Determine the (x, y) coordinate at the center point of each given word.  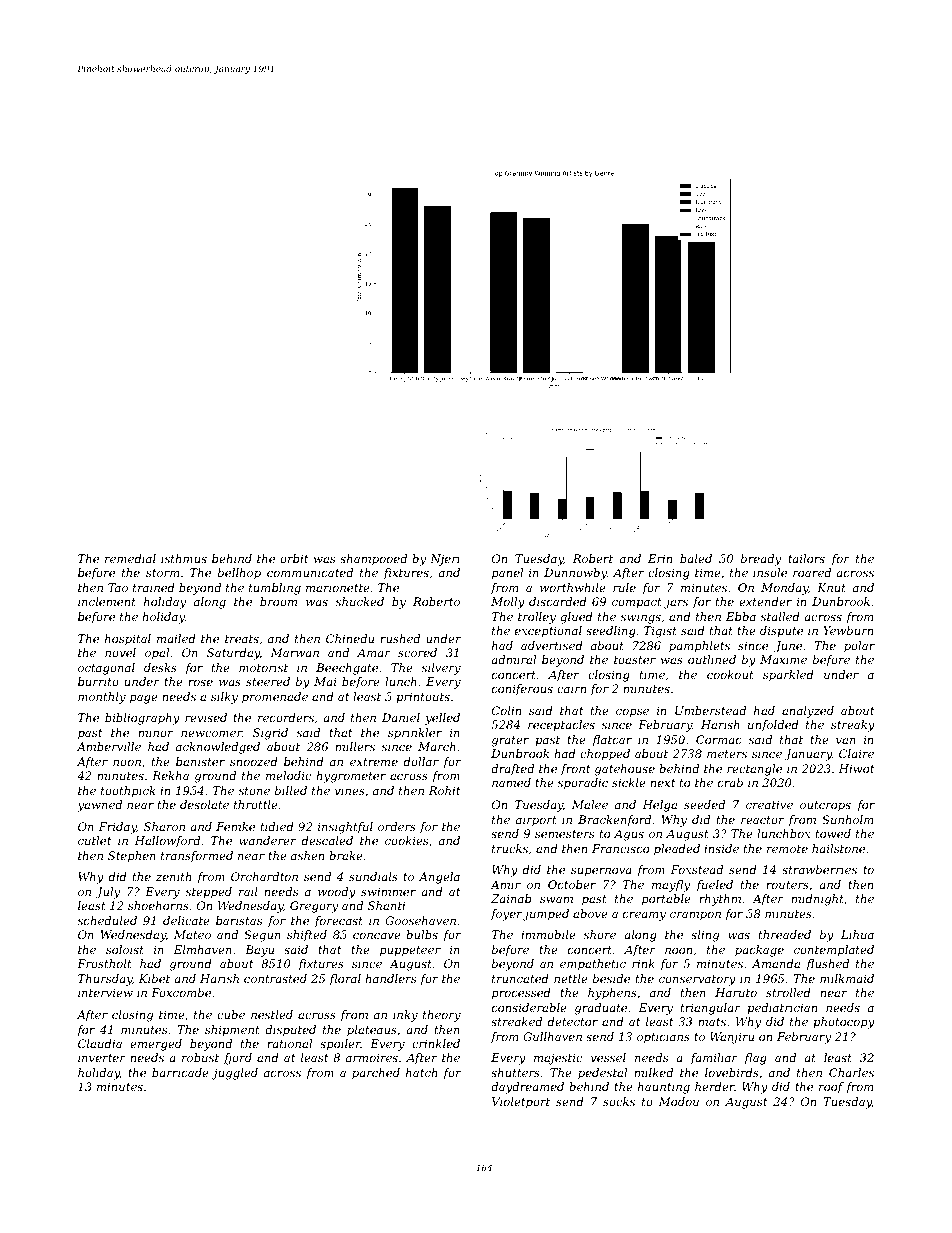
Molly (508, 603)
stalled (780, 616)
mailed (176, 638)
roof (831, 1088)
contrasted (275, 978)
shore (600, 934)
